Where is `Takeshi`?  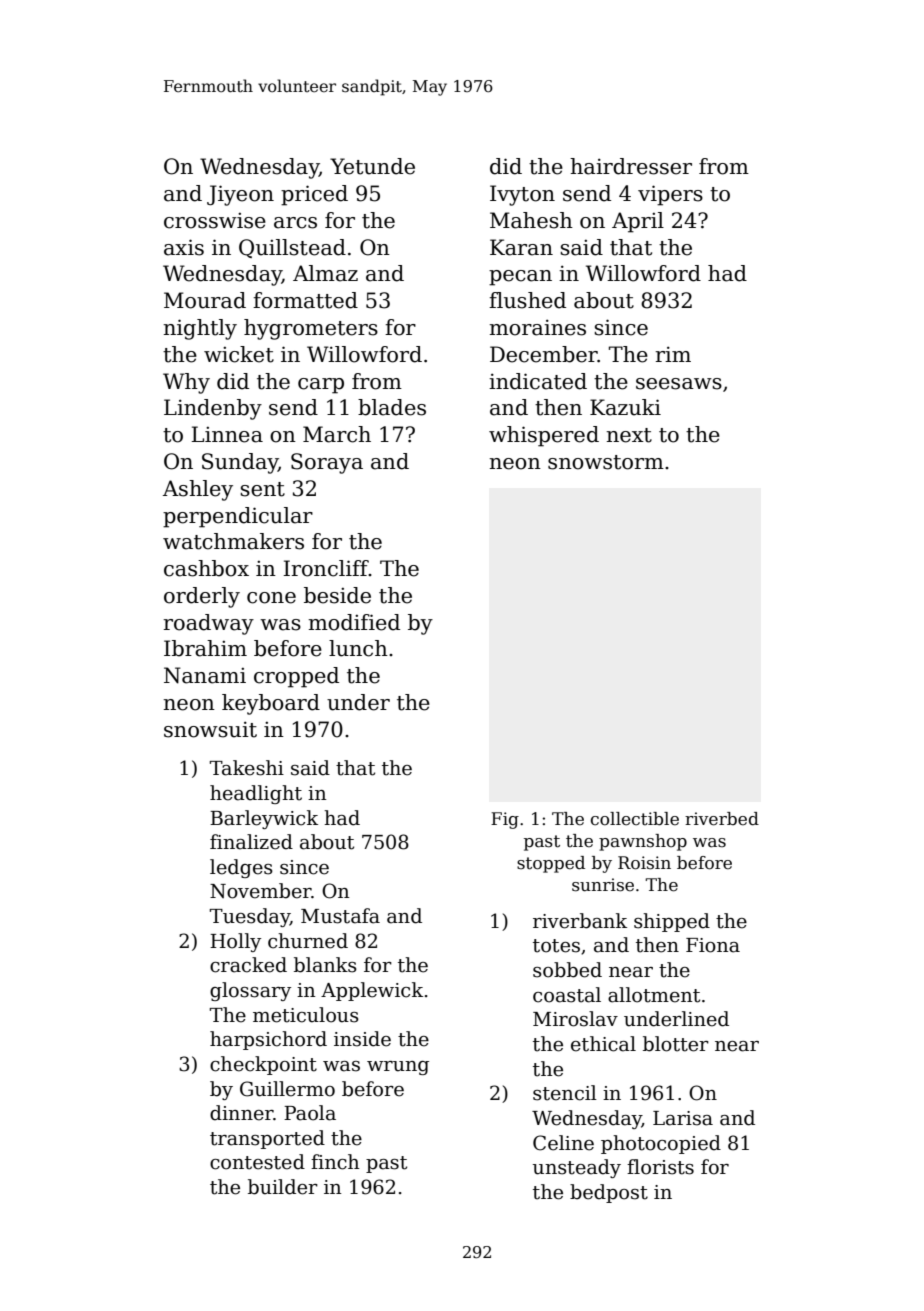 Takeshi is located at coordinates (247, 768).
